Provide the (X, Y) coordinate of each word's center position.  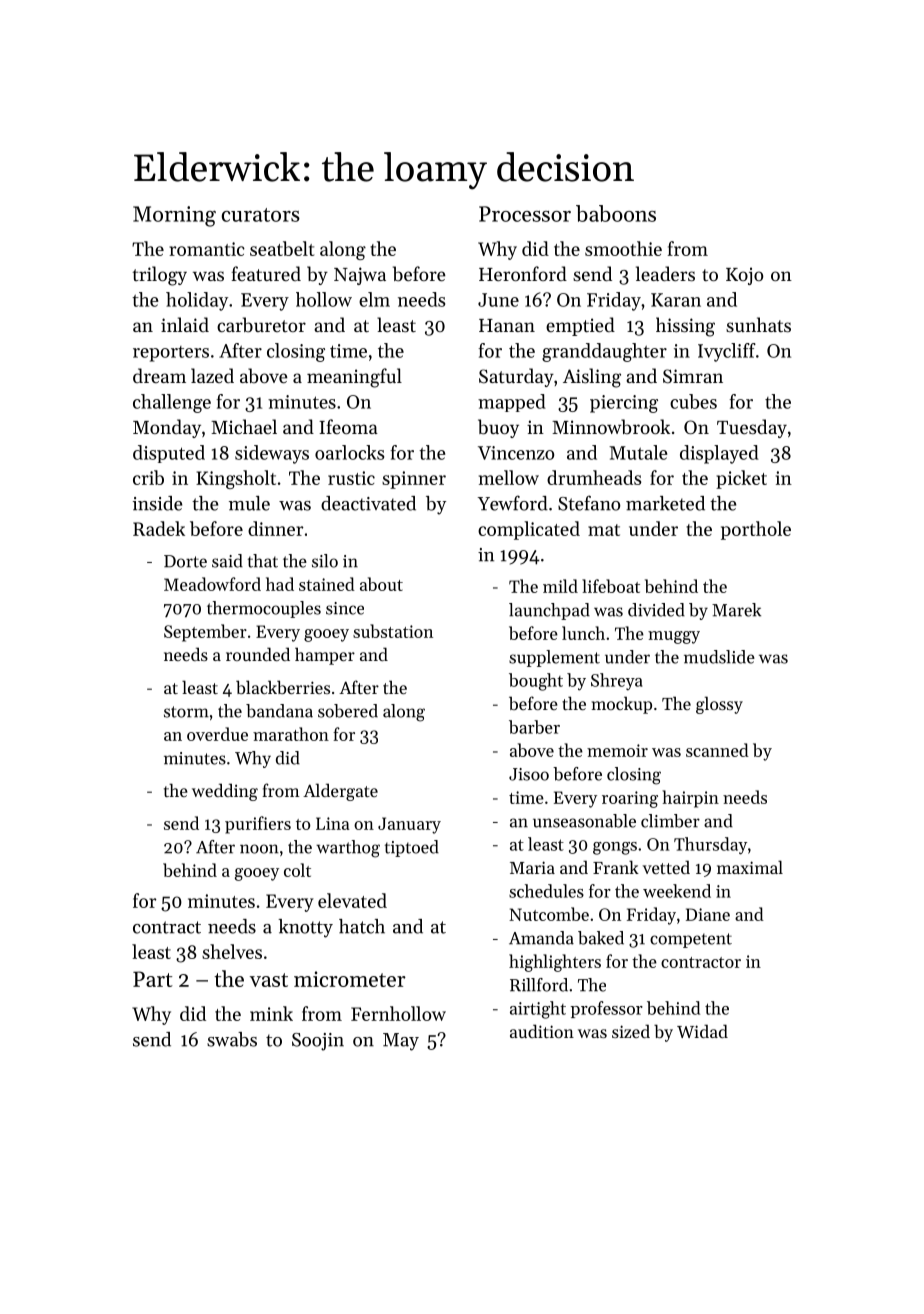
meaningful (354, 378)
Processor (525, 214)
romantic (207, 249)
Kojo (744, 276)
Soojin (318, 1042)
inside (157, 503)
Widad (702, 1031)
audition (542, 1031)
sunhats (758, 324)
